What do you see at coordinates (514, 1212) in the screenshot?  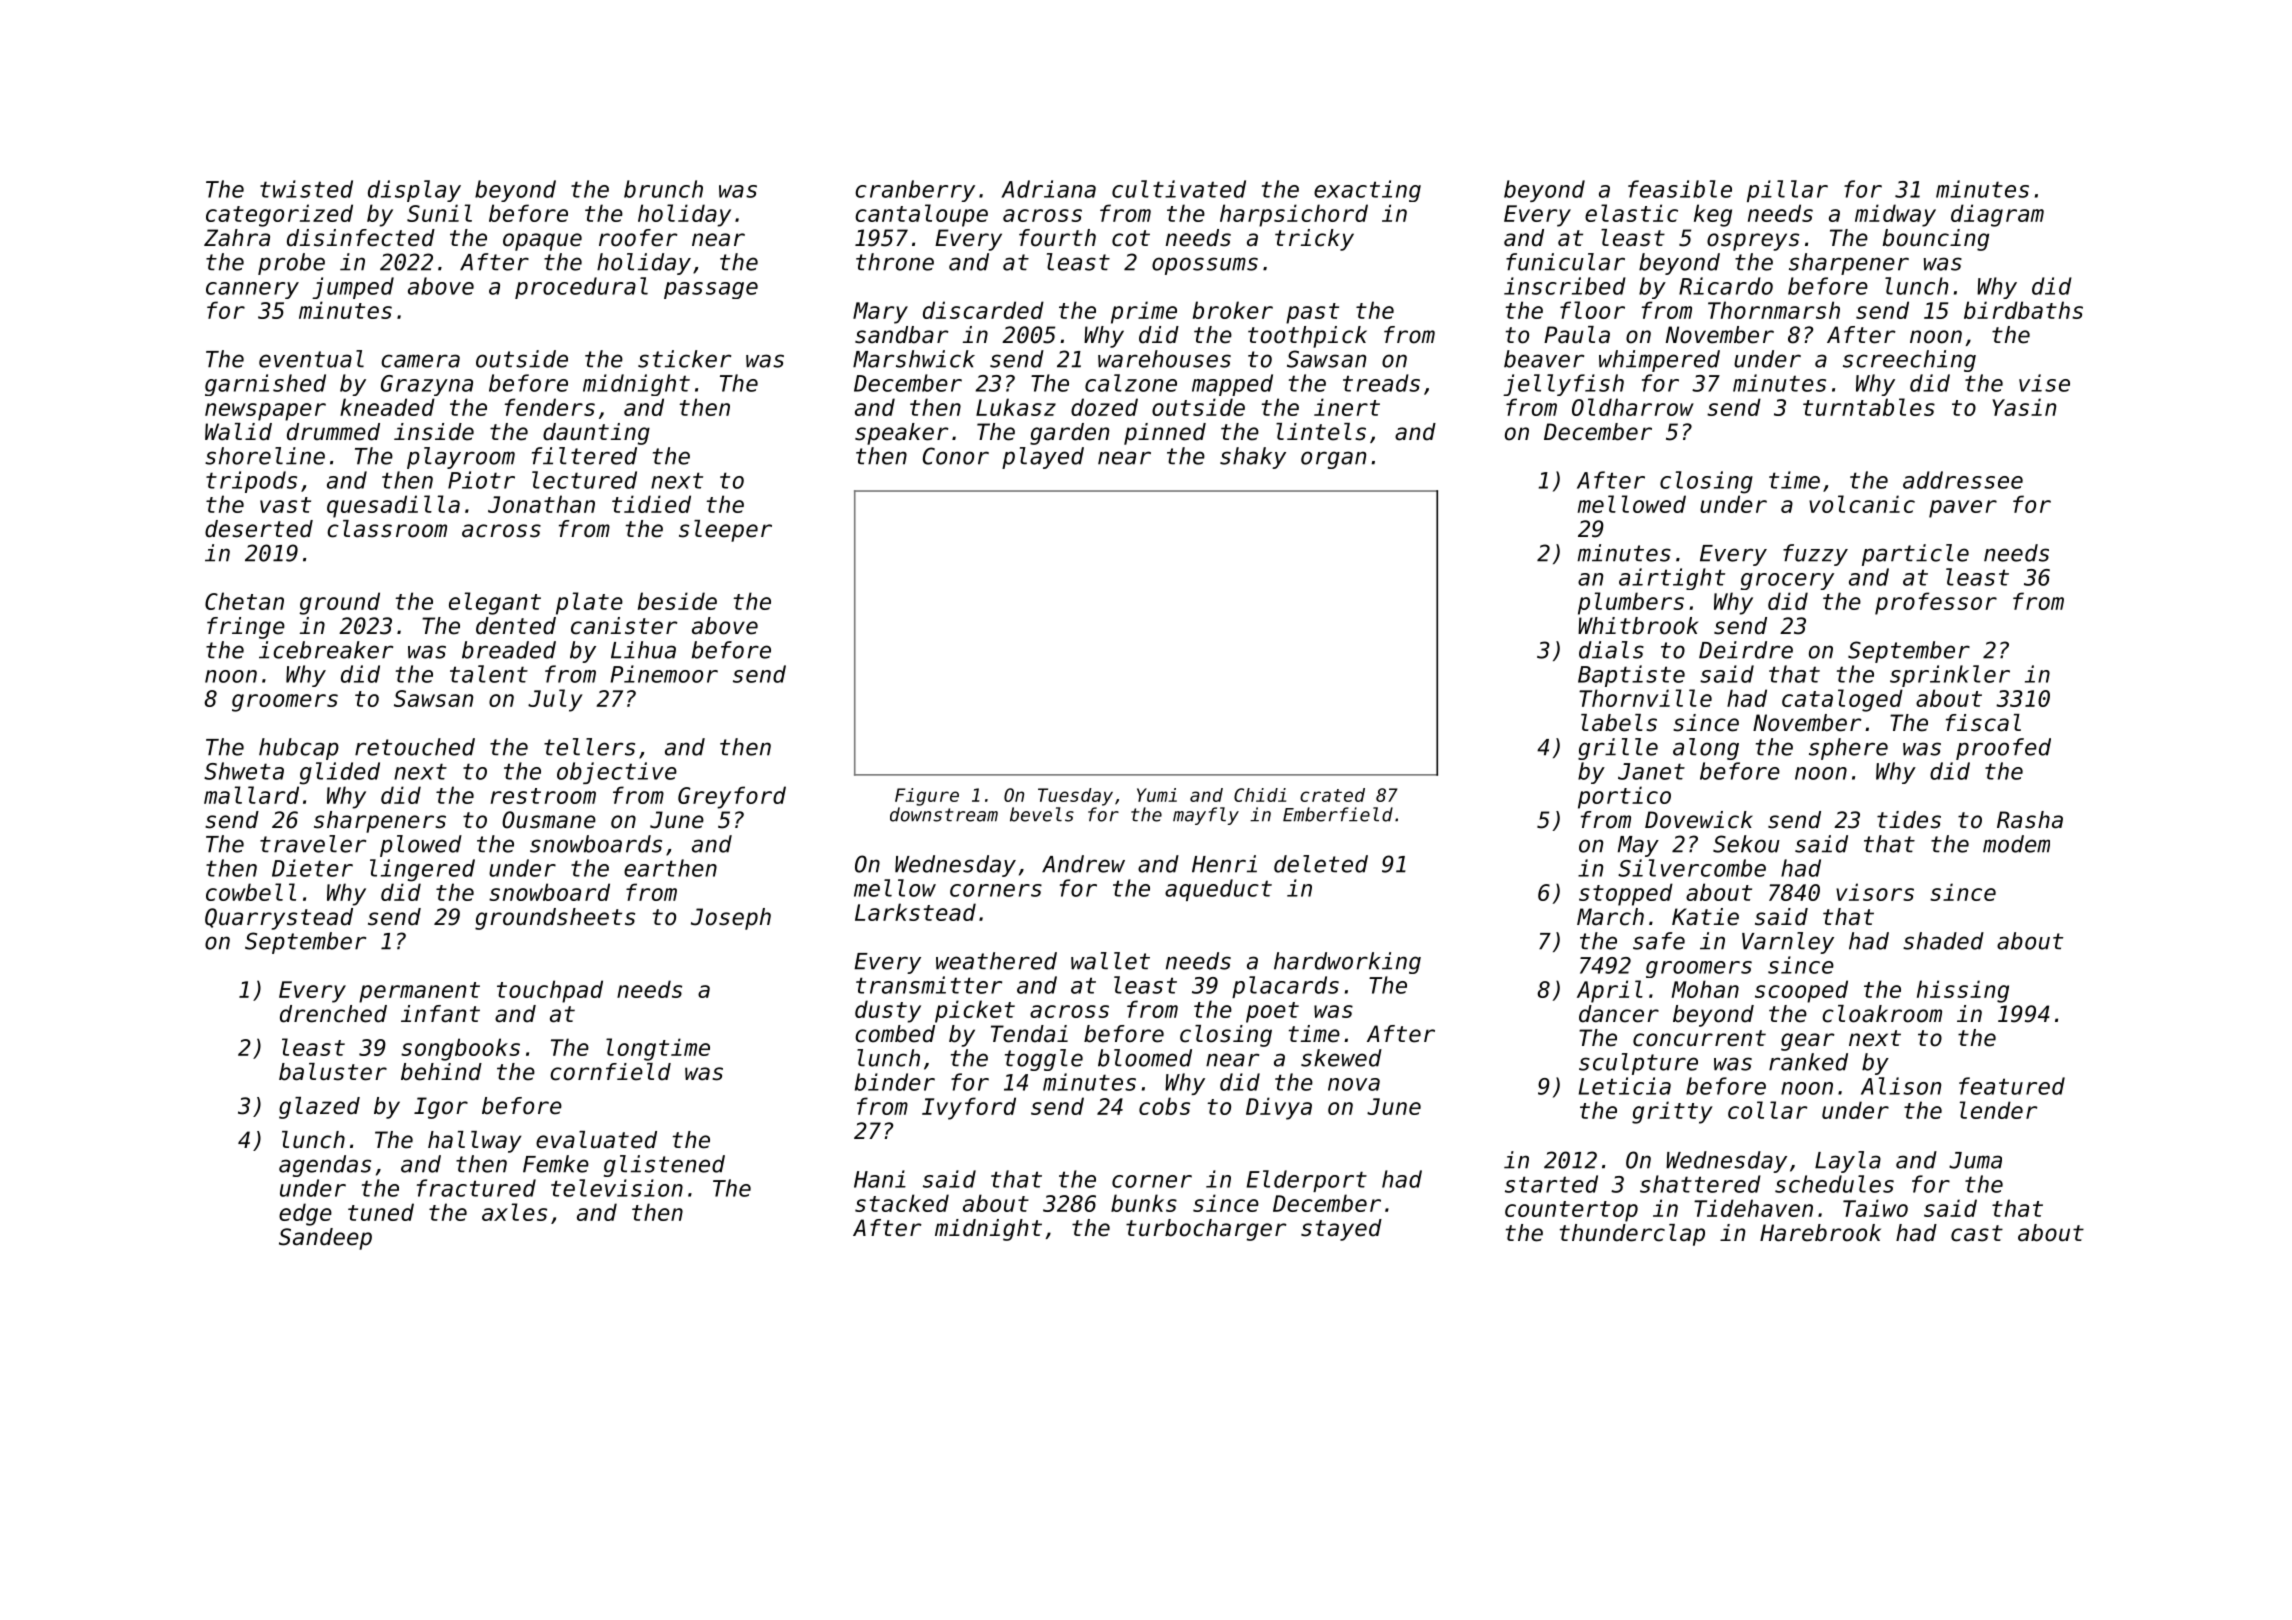 I see `axles` at bounding box center [514, 1212].
